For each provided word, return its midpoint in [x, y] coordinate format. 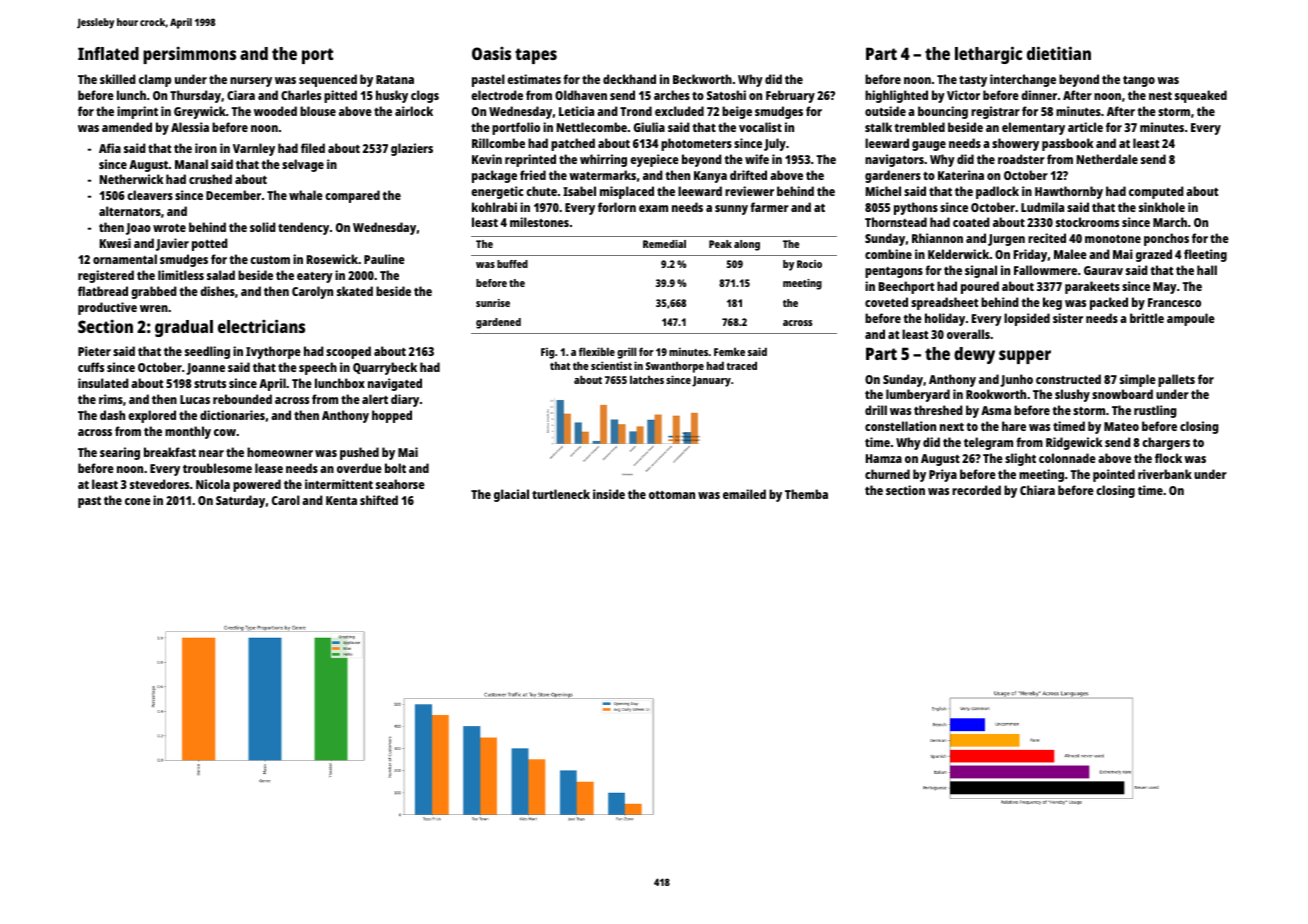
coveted [886, 302]
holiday [945, 319]
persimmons [189, 55]
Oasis [491, 53]
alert [375, 399]
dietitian [1059, 53]
